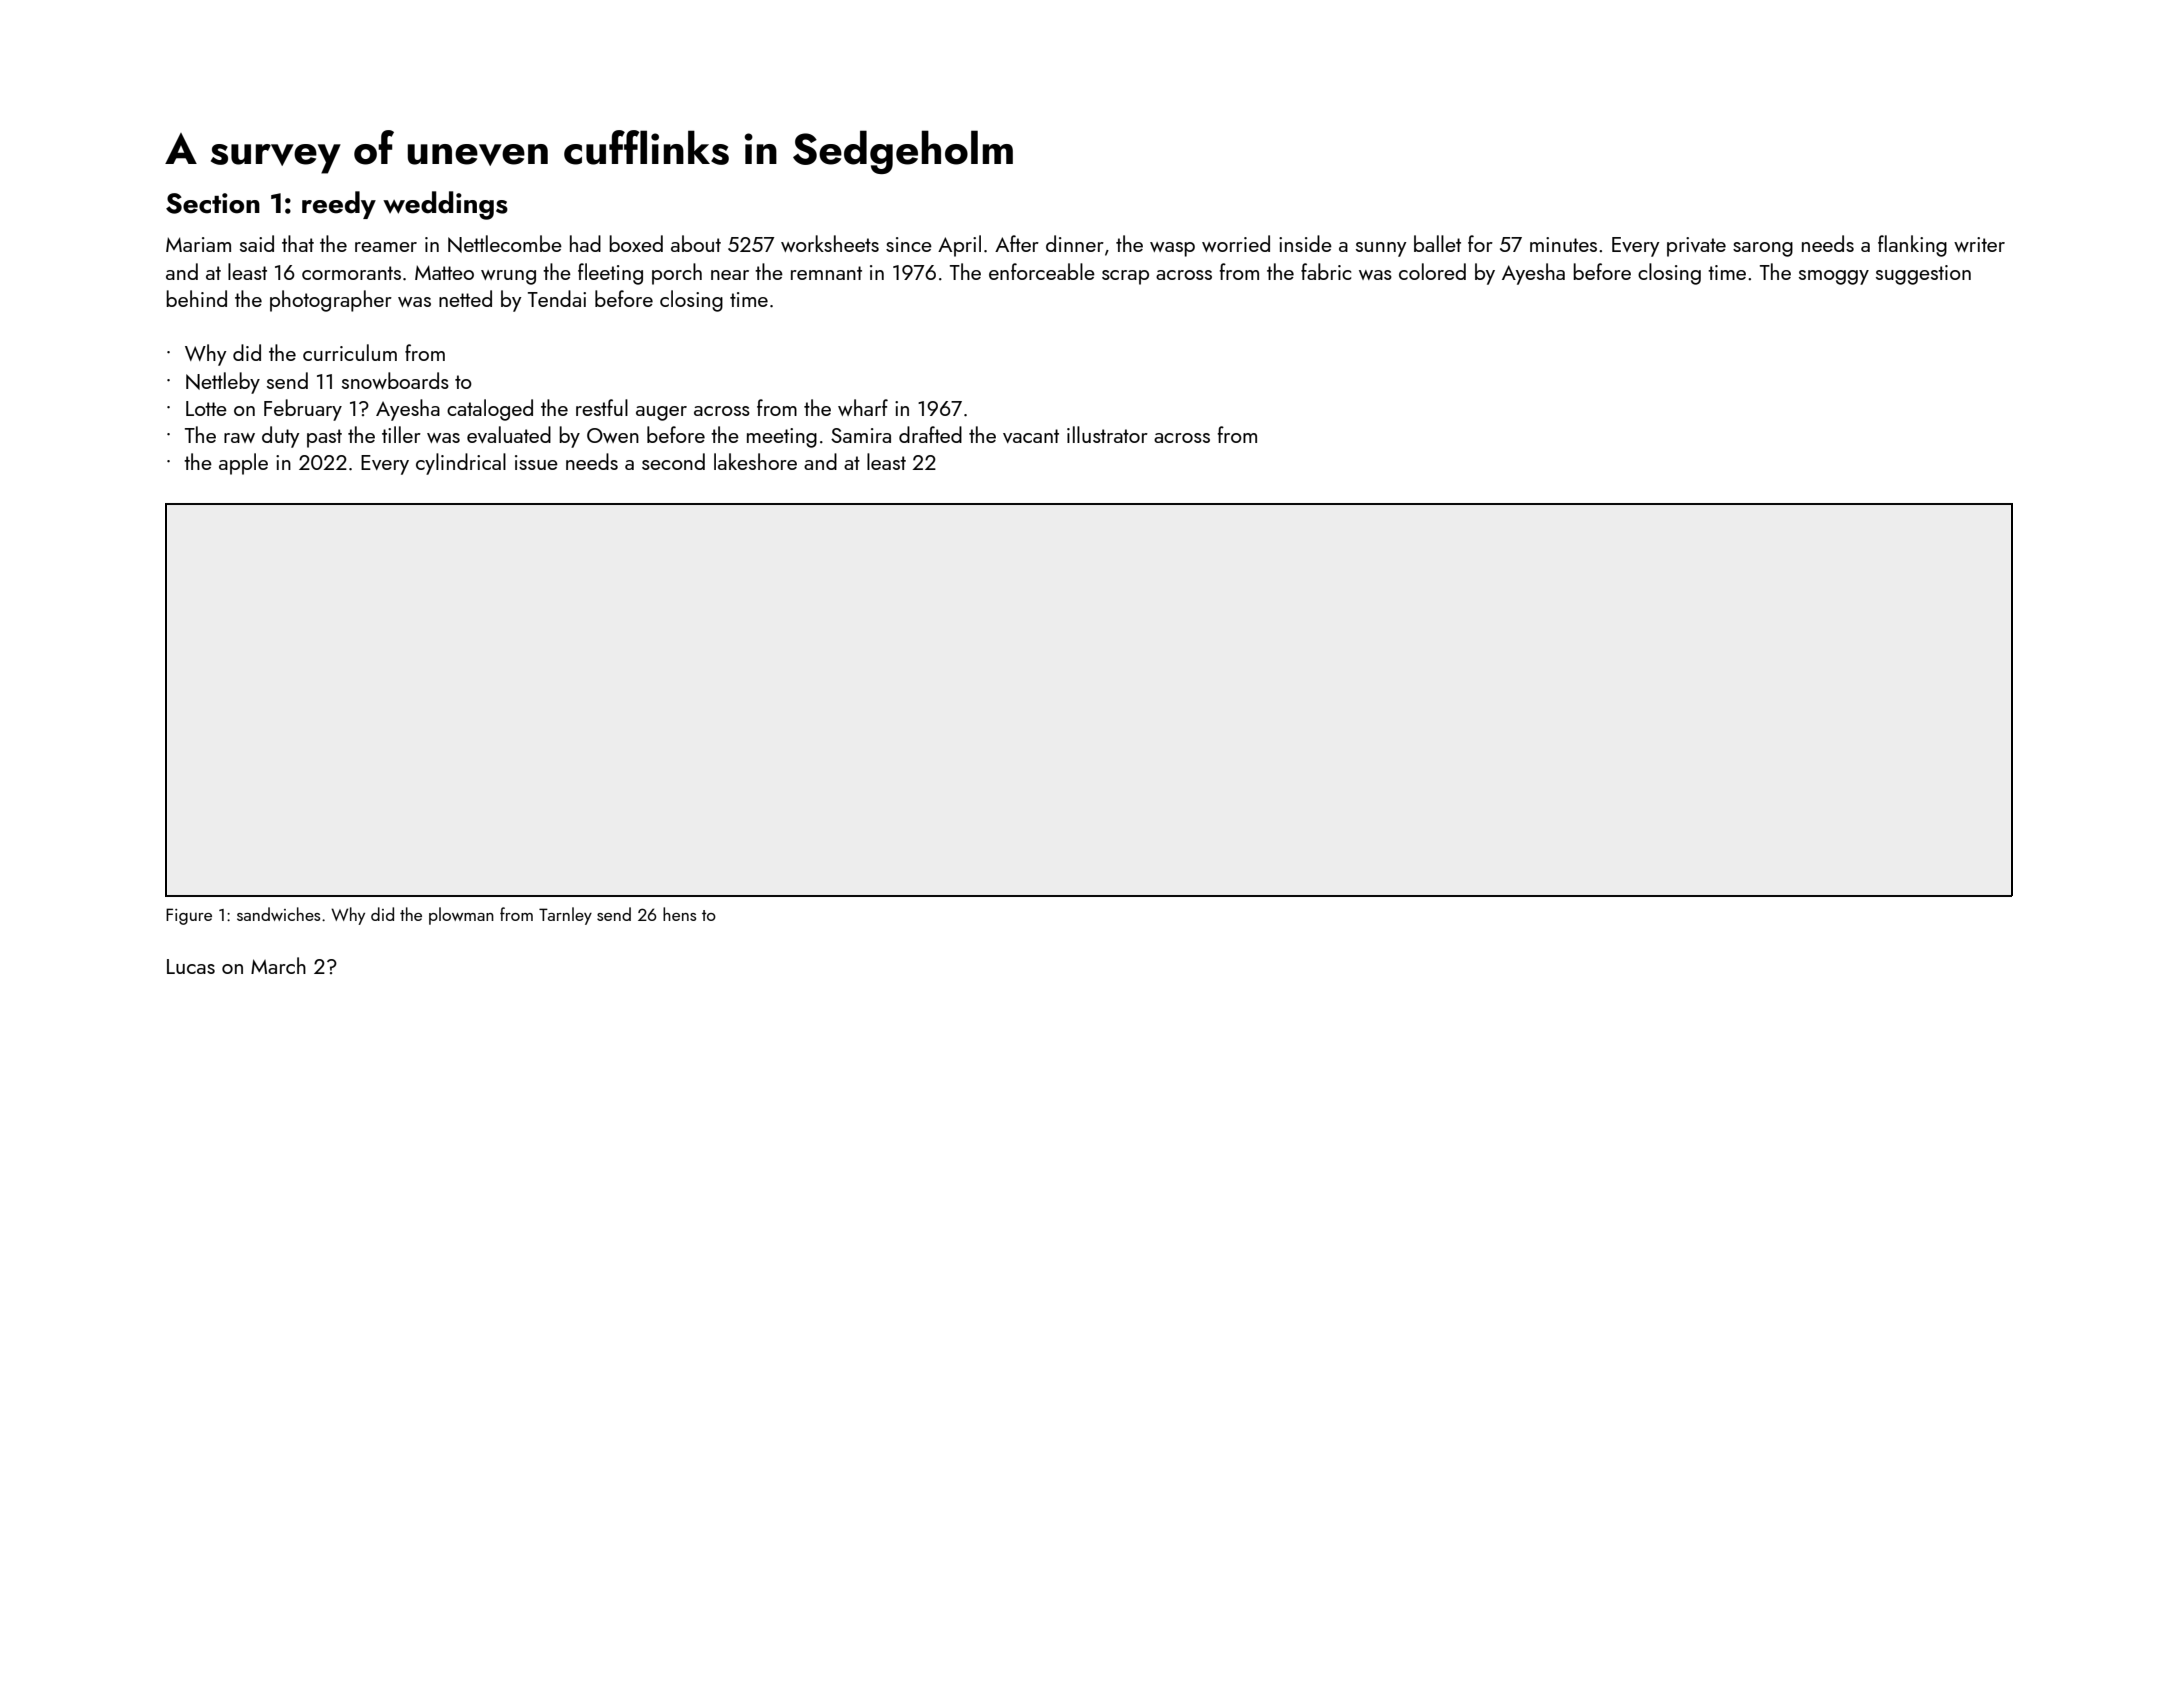 The width and height of the page is (2178, 1683). Describe the element at coordinates (278, 965) in the page. I see `March` at that location.
